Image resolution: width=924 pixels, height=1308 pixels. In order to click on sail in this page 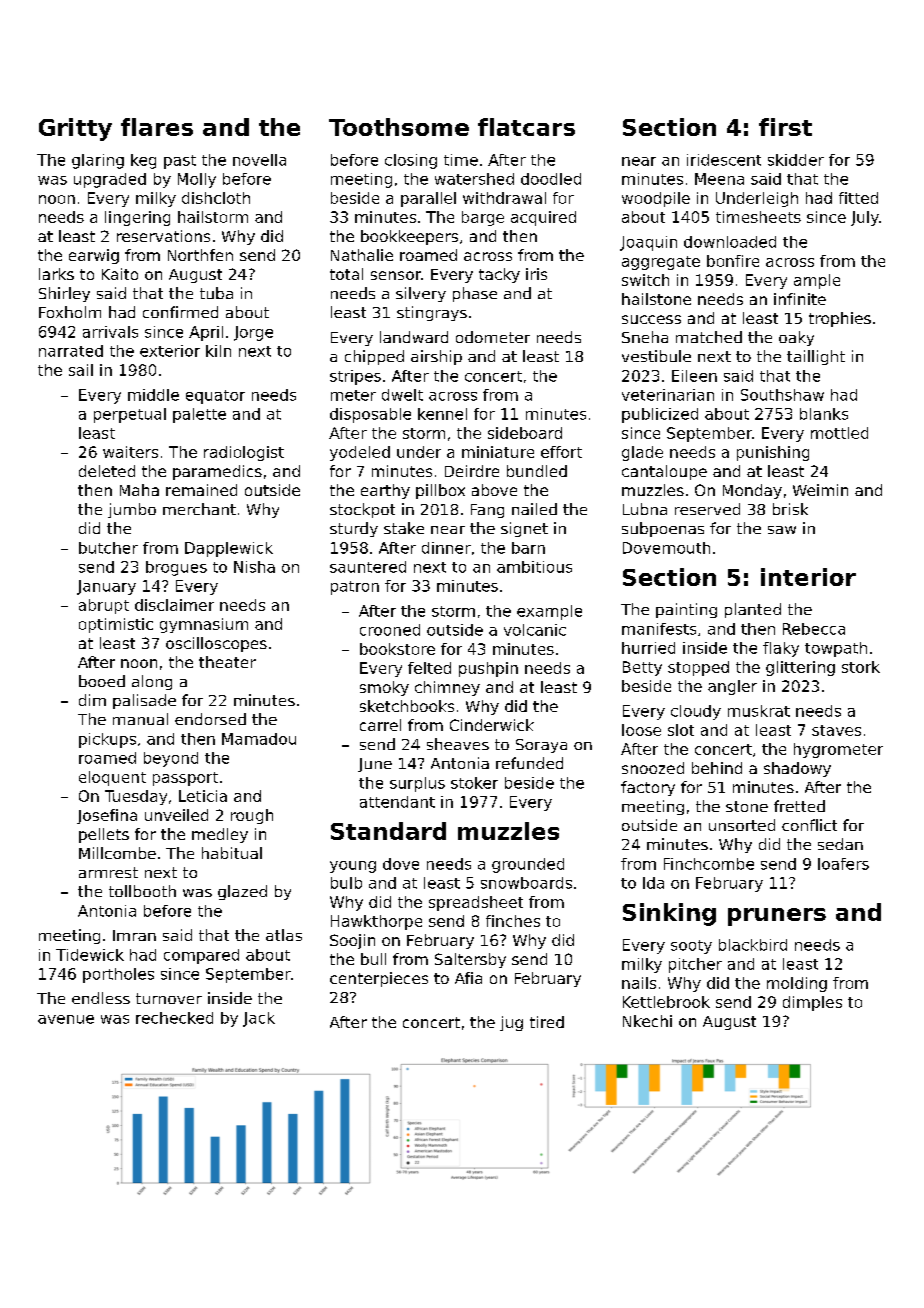, I will do `click(81, 370)`.
